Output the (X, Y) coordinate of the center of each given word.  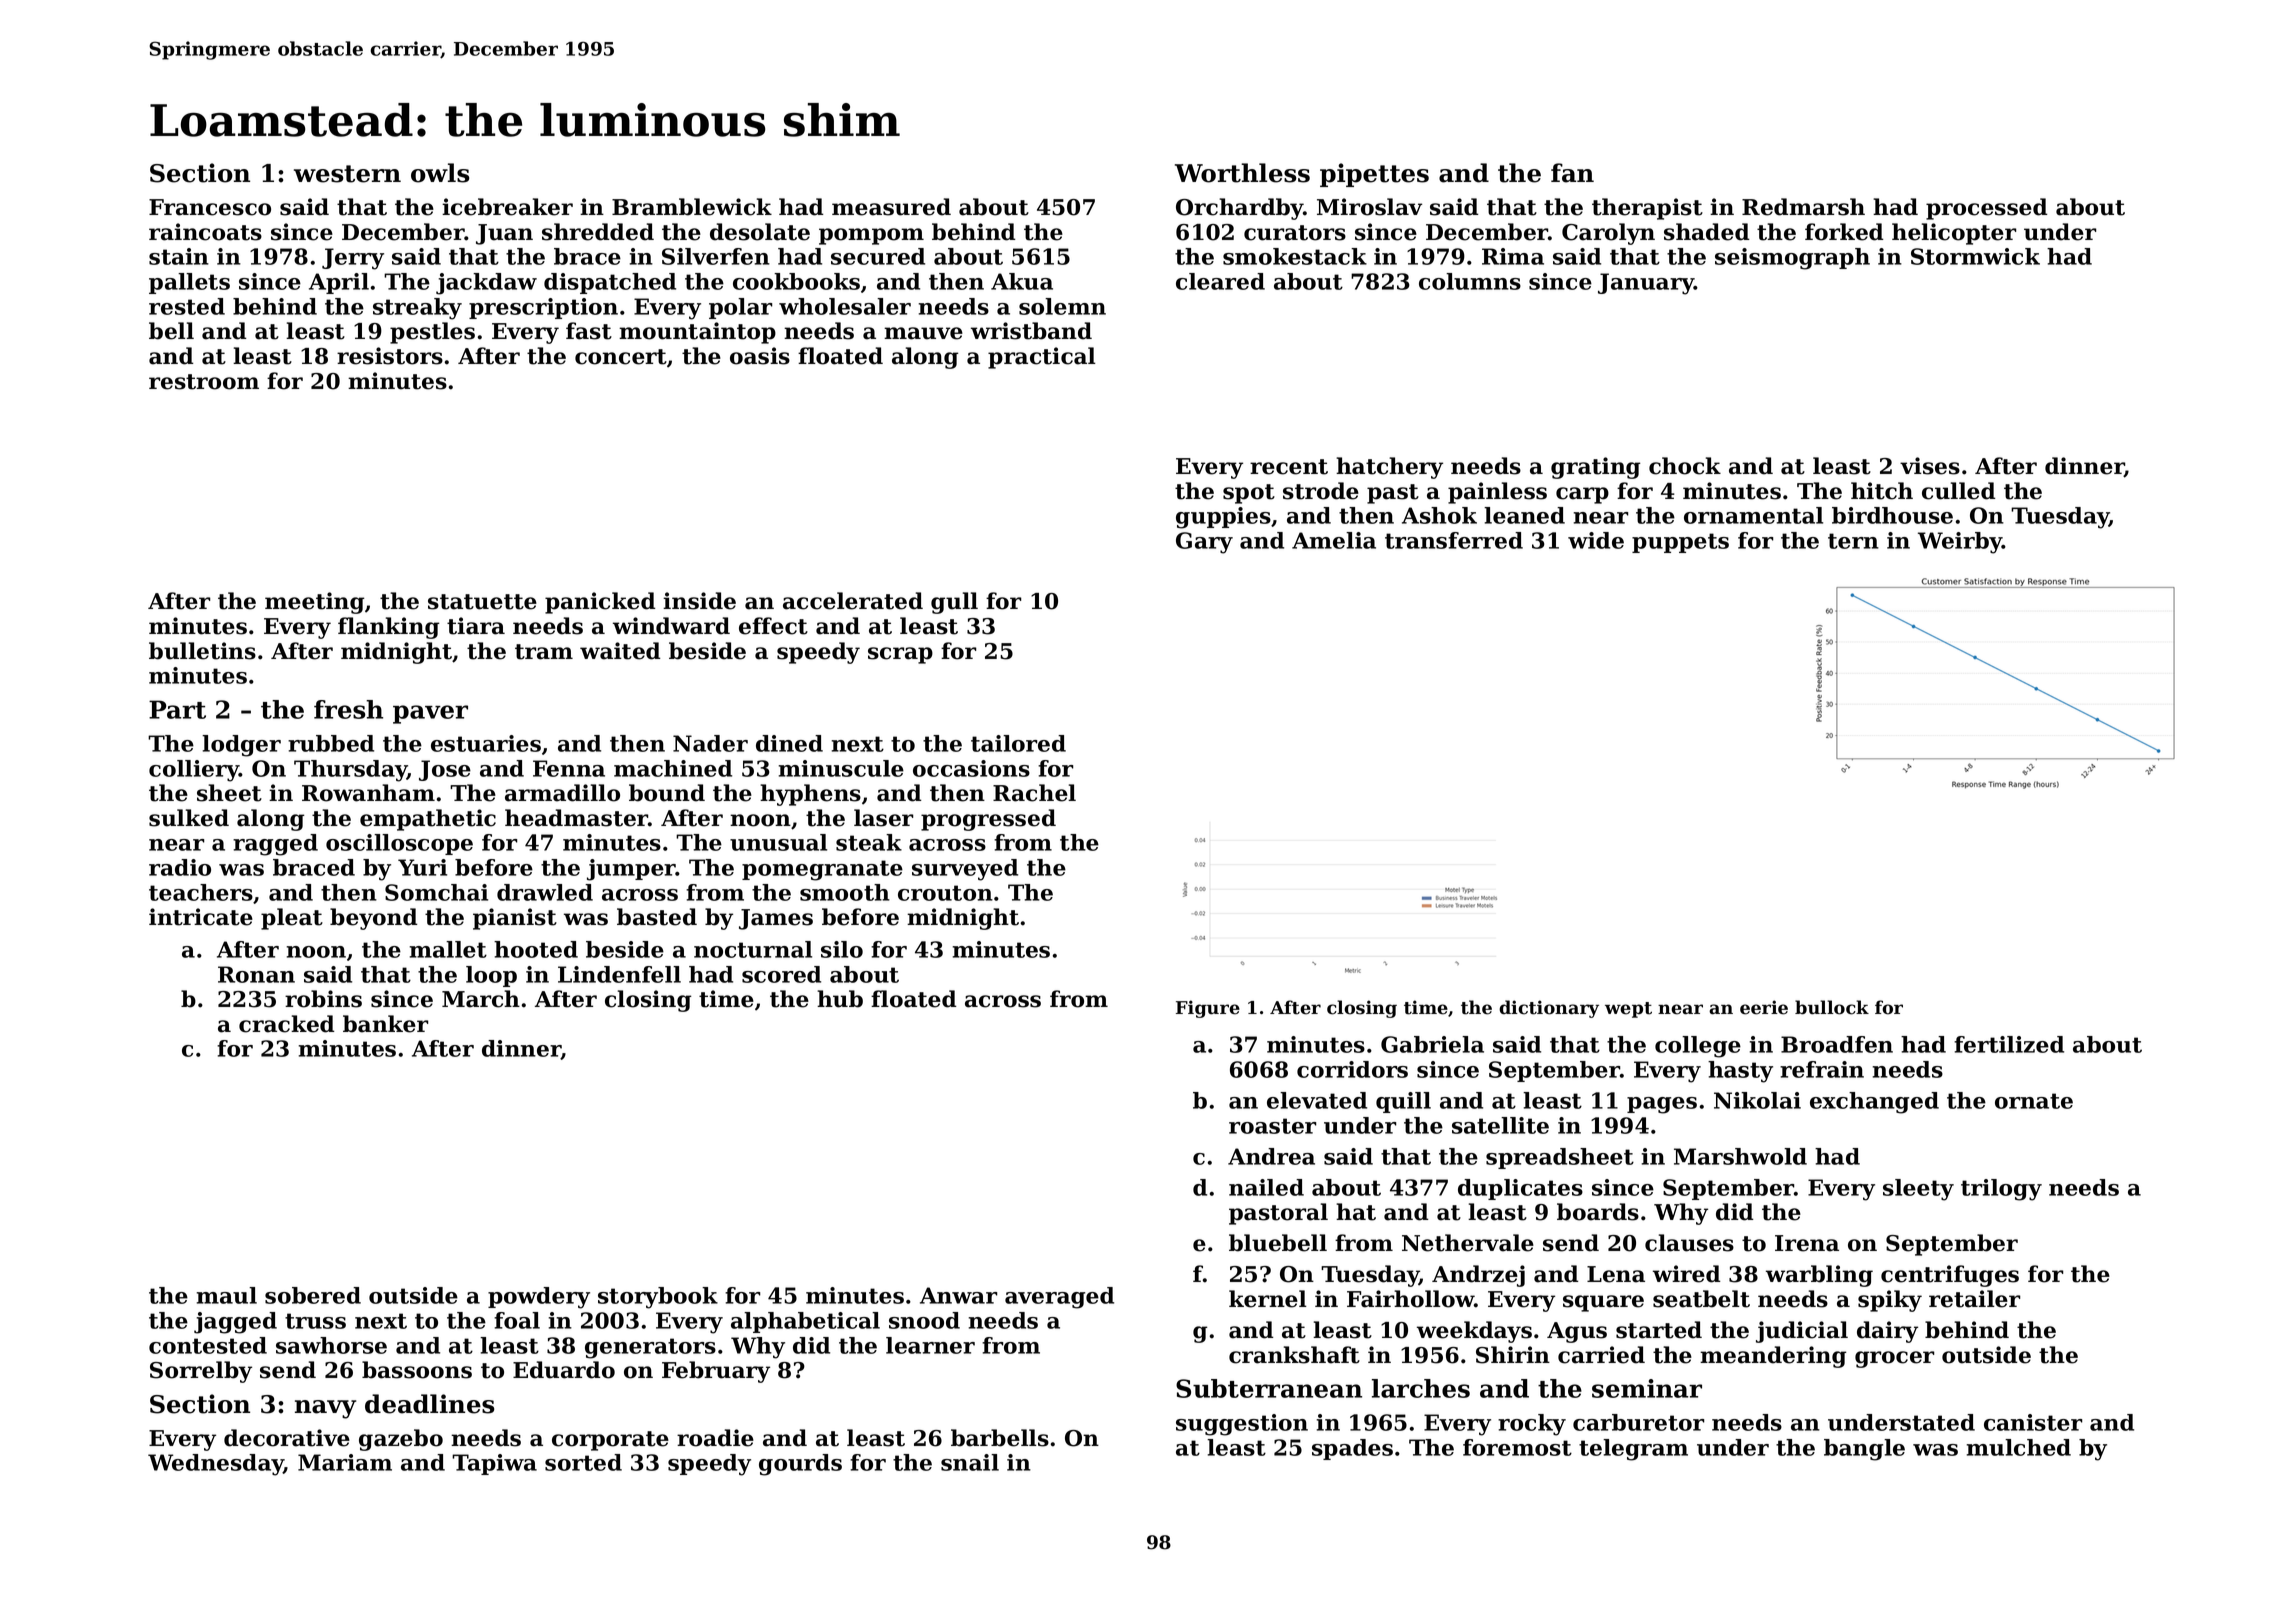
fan (1572, 173)
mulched (2019, 1447)
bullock (1832, 1007)
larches (1421, 1388)
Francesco (210, 207)
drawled (545, 892)
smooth (845, 892)
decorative (287, 1438)
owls (440, 173)
